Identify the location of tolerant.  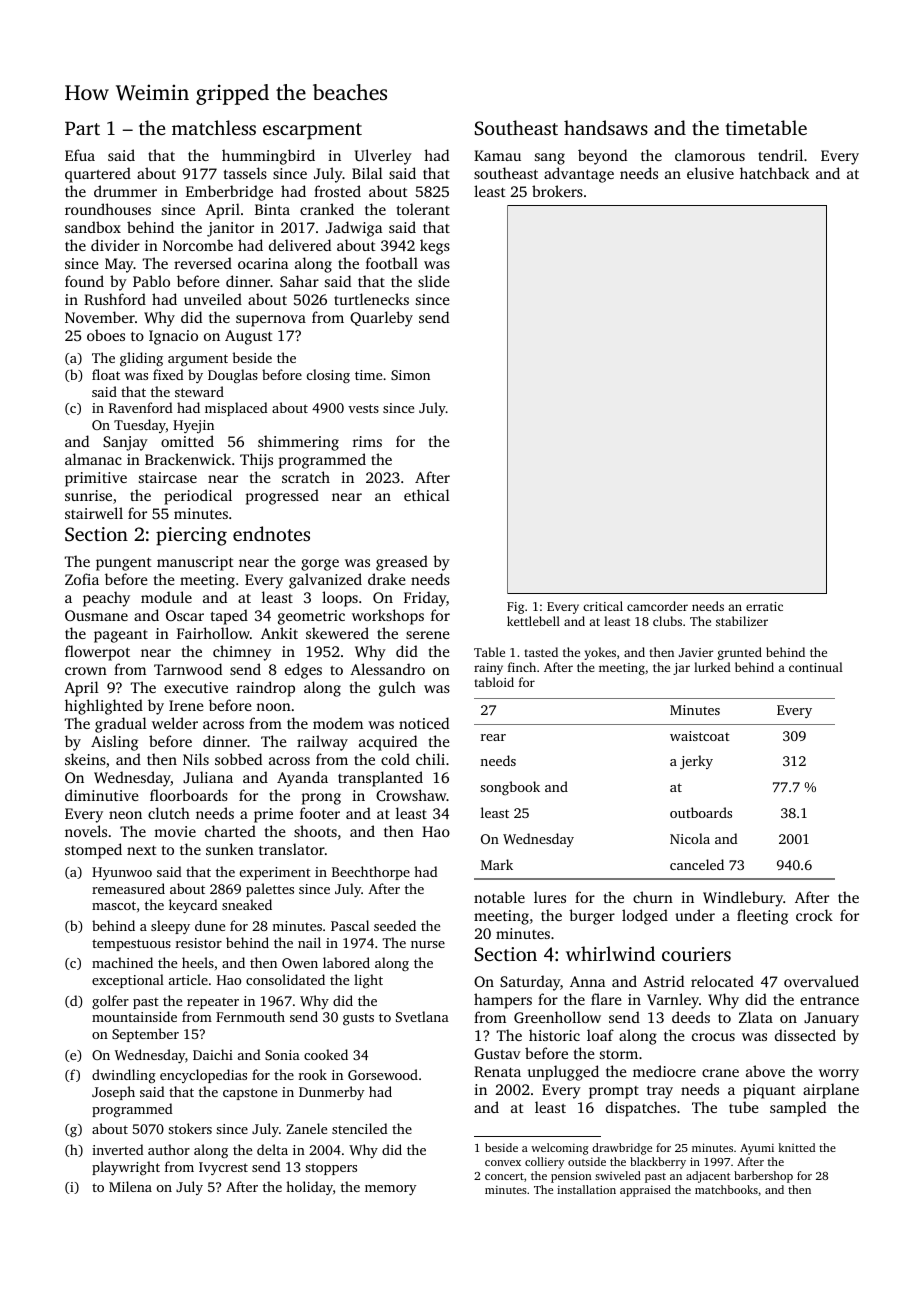
(423, 209).
